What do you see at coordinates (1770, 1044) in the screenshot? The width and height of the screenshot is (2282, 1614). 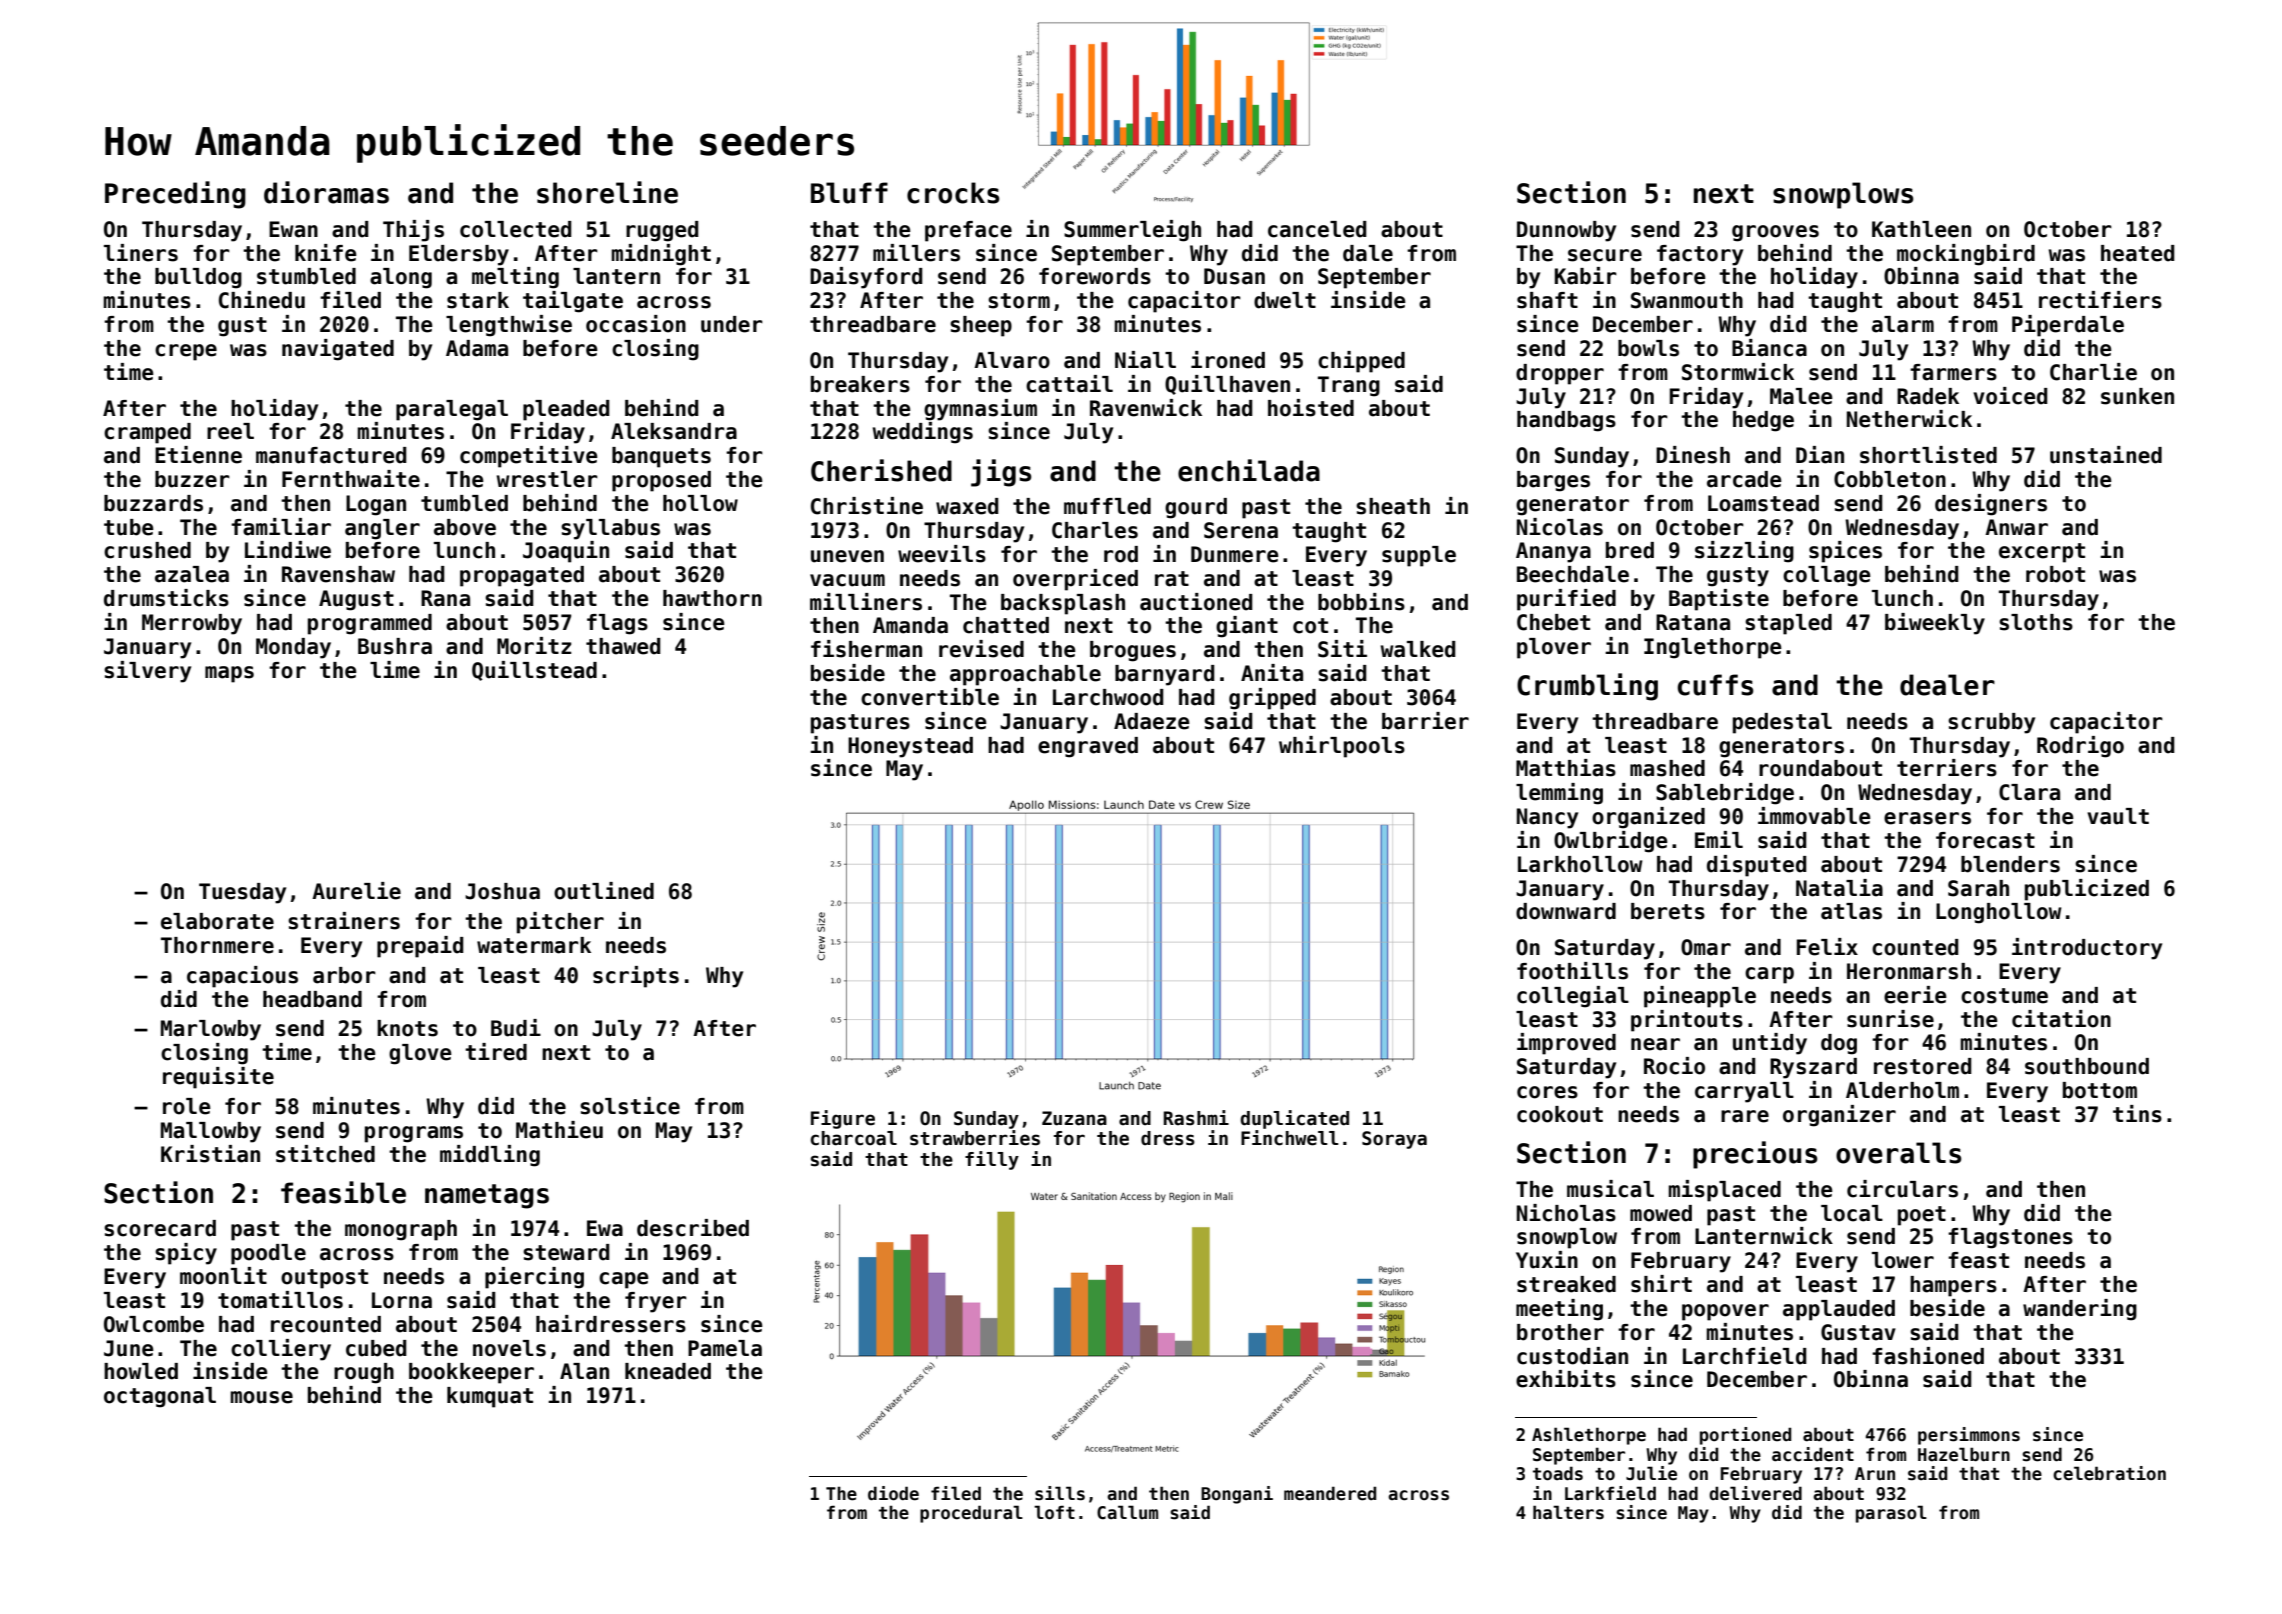 I see `untidy` at bounding box center [1770, 1044].
